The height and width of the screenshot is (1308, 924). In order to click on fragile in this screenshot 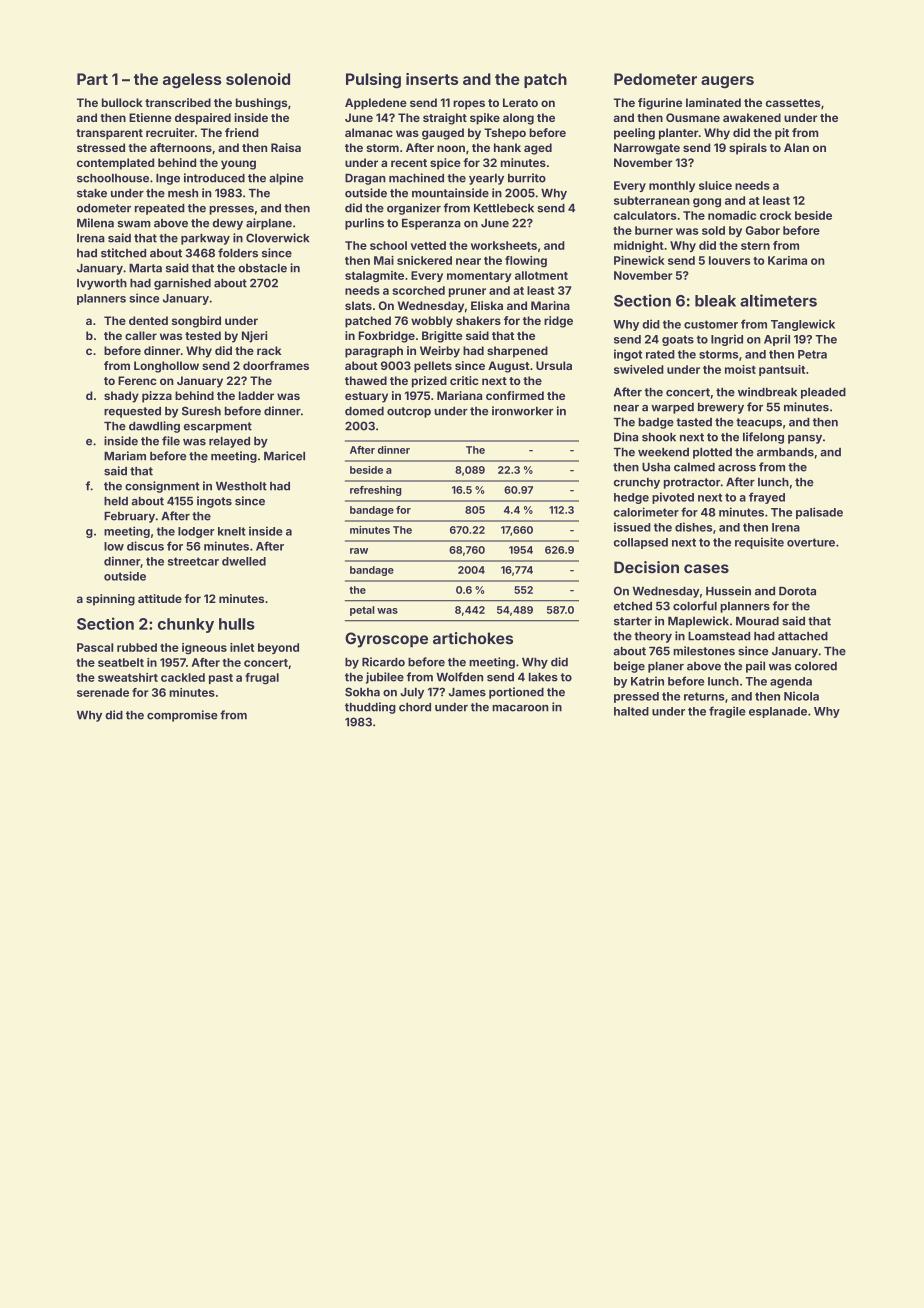, I will do `click(727, 712)`.
